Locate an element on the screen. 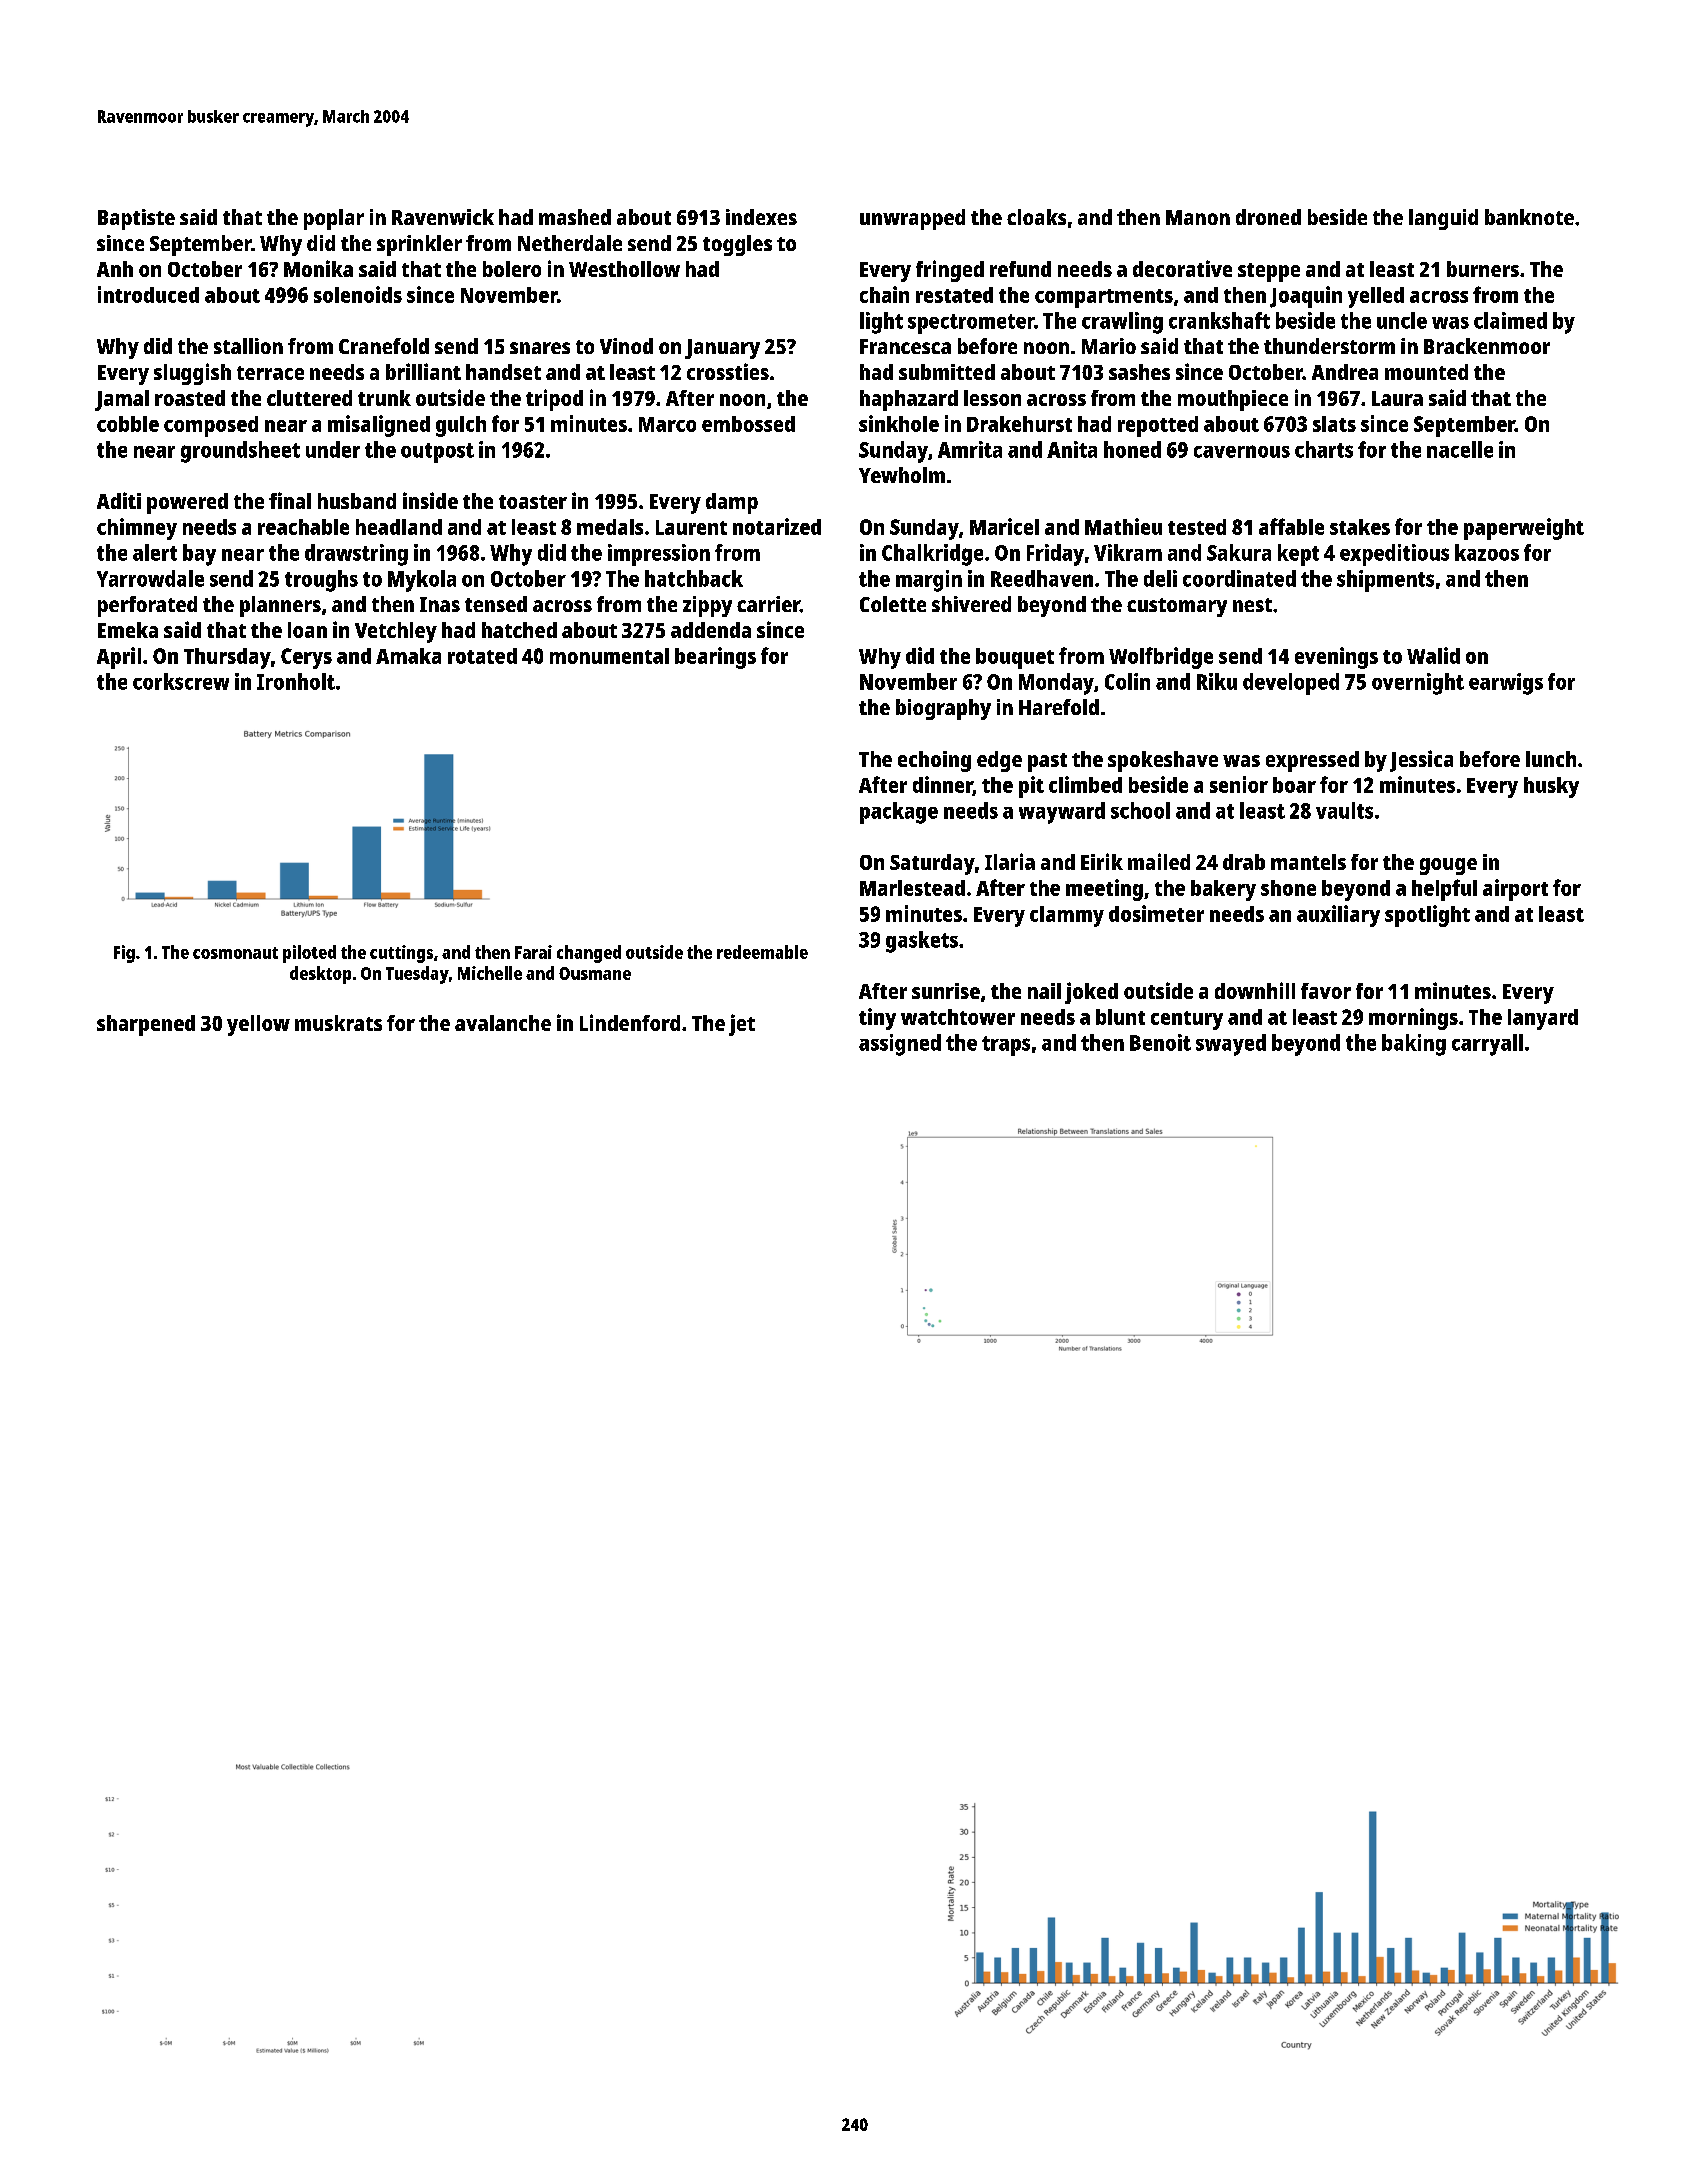 The image size is (1683, 2178). package is located at coordinates (899, 813).
